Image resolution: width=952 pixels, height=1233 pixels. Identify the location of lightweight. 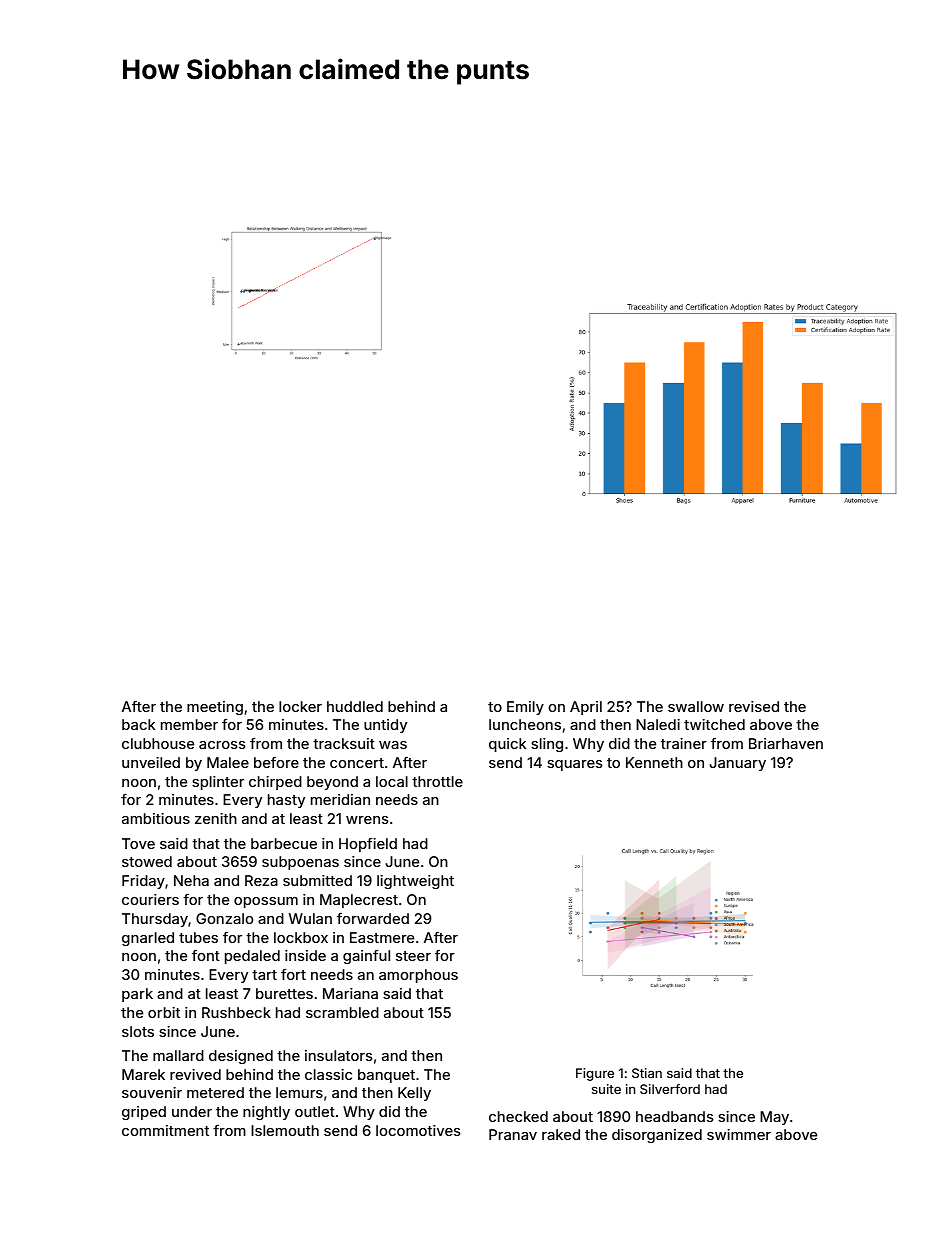
(415, 882).
